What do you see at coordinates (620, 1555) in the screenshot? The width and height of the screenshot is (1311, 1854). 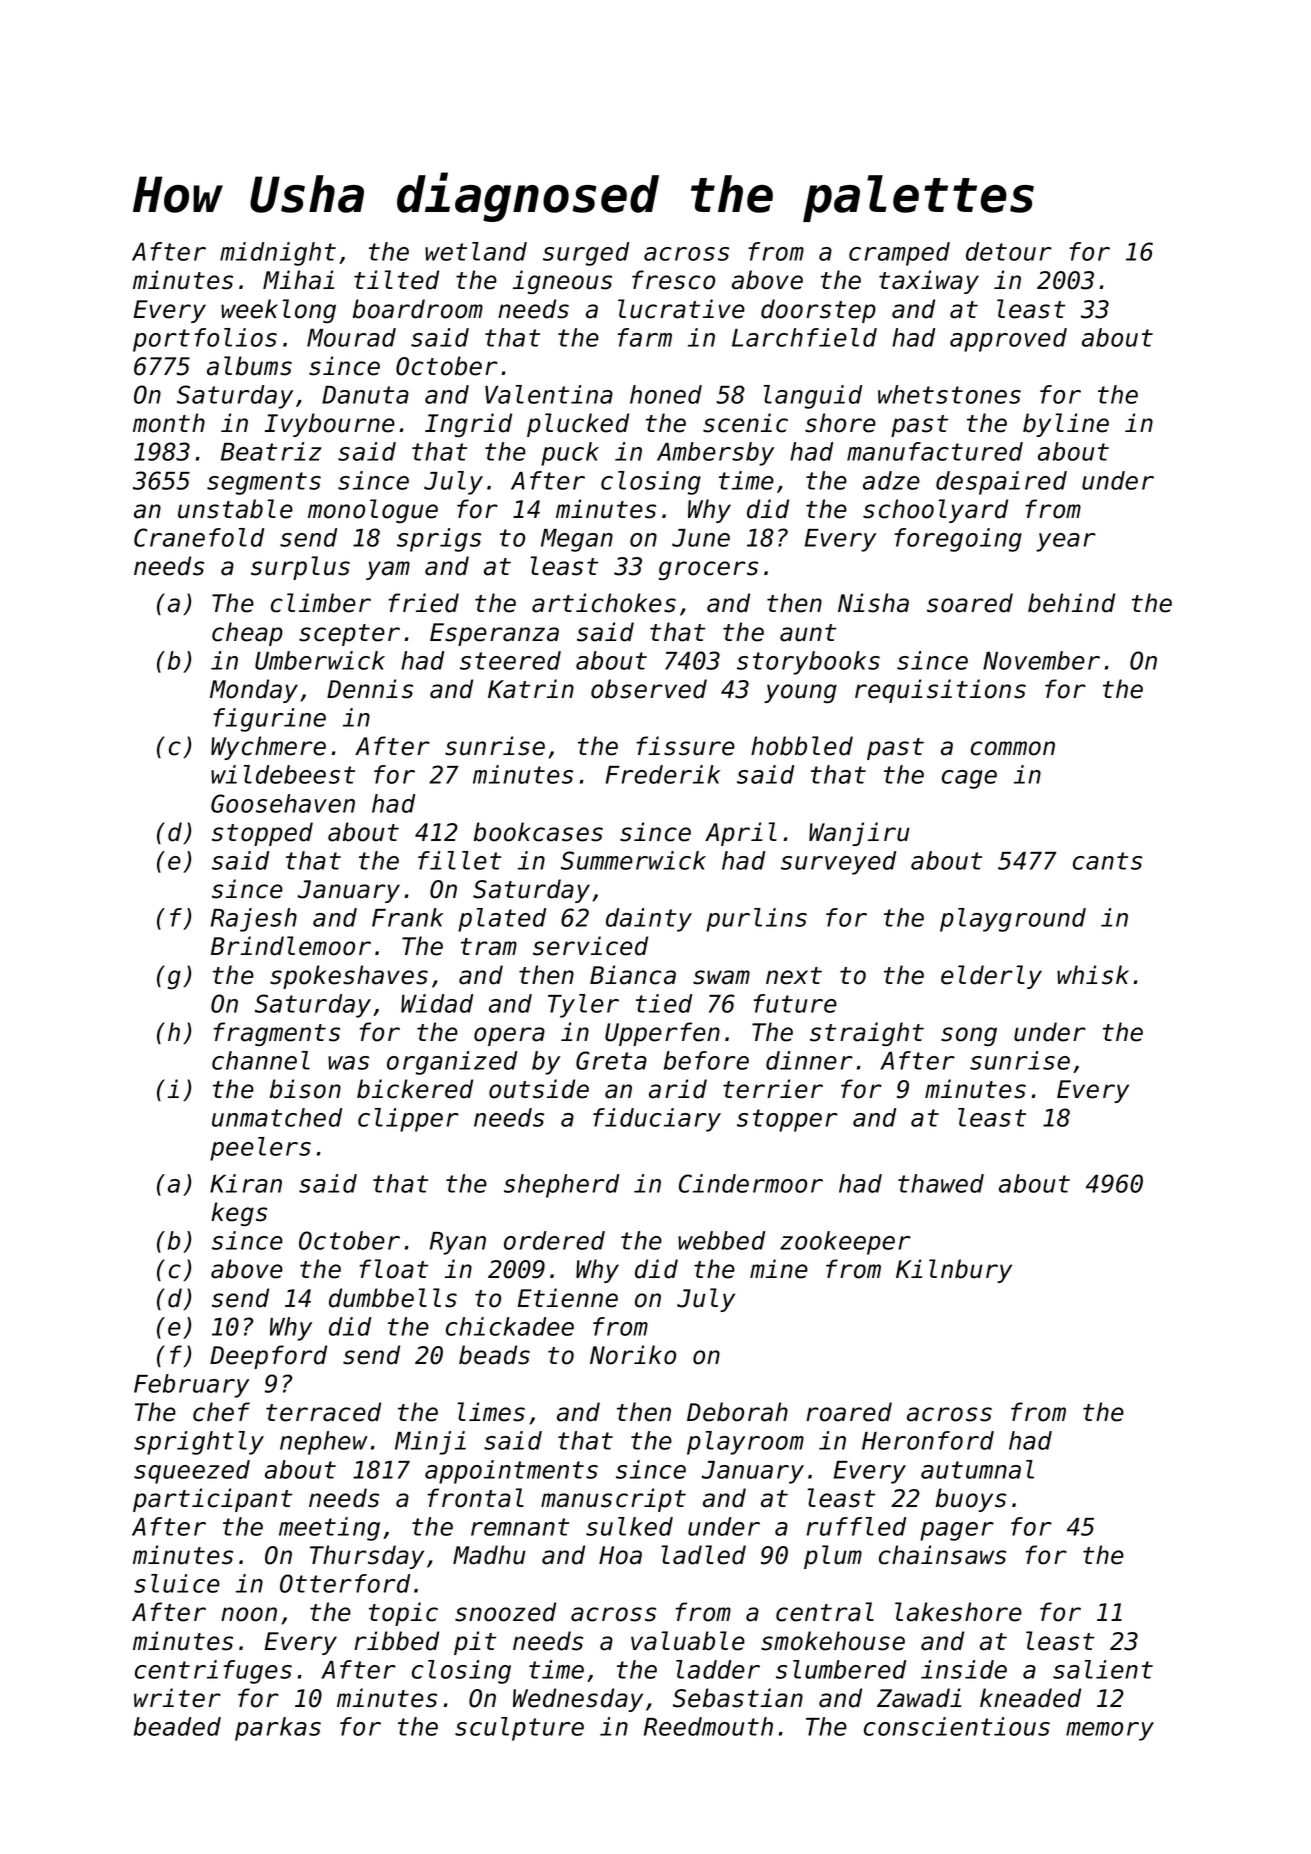 I see `Hoa` at bounding box center [620, 1555].
